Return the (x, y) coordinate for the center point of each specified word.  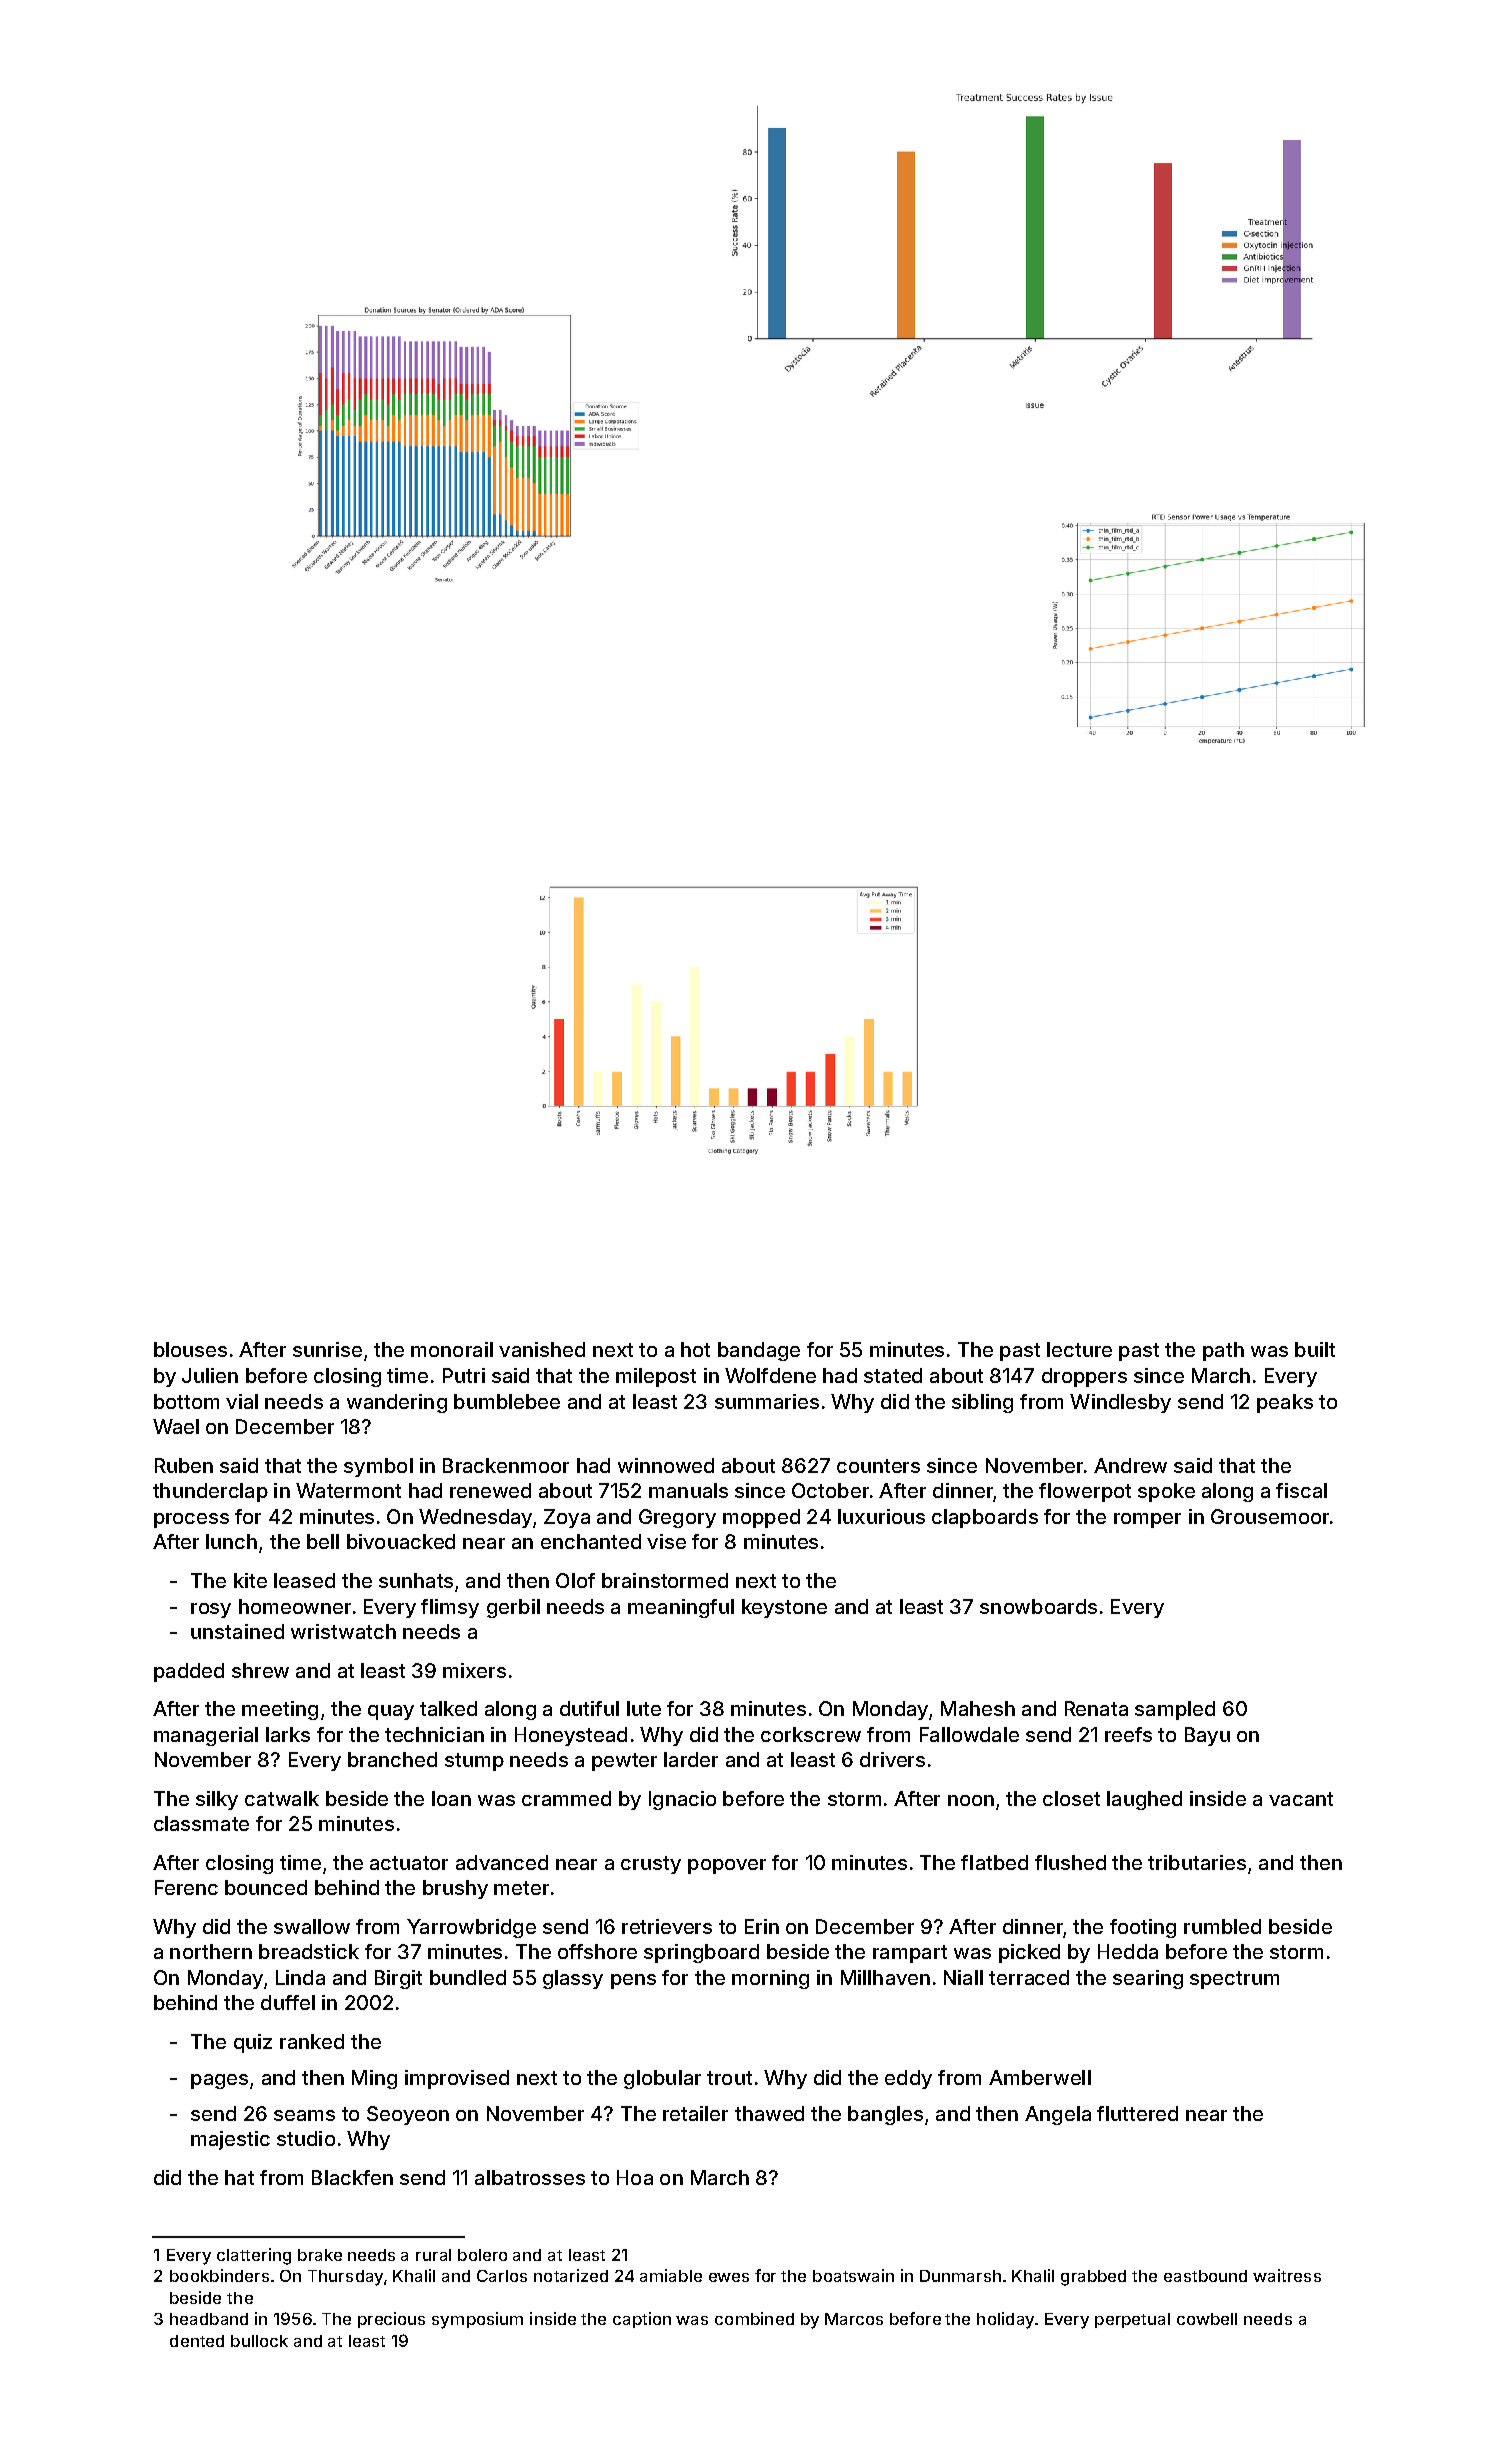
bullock (259, 2341)
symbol (378, 1467)
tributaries (1197, 1862)
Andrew (1130, 1465)
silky (217, 1800)
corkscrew (811, 1734)
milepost (656, 1377)
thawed (769, 2113)
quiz (253, 2043)
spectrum (1234, 1980)
